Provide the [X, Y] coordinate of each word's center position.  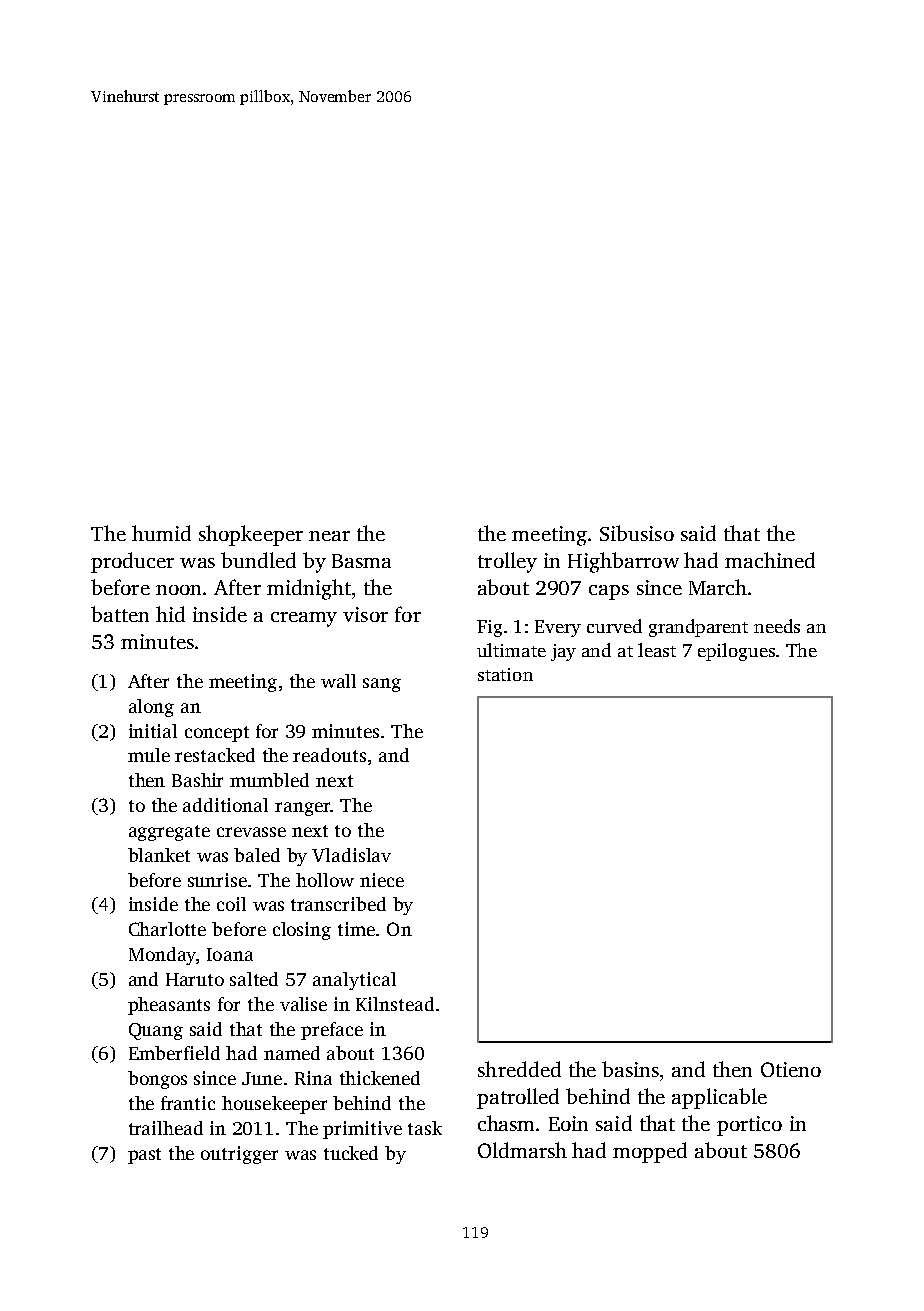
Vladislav [351, 855]
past [144, 1156]
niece [382, 880]
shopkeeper [251, 535]
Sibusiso [637, 533]
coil [231, 904]
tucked [351, 1153]
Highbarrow [623, 562]
